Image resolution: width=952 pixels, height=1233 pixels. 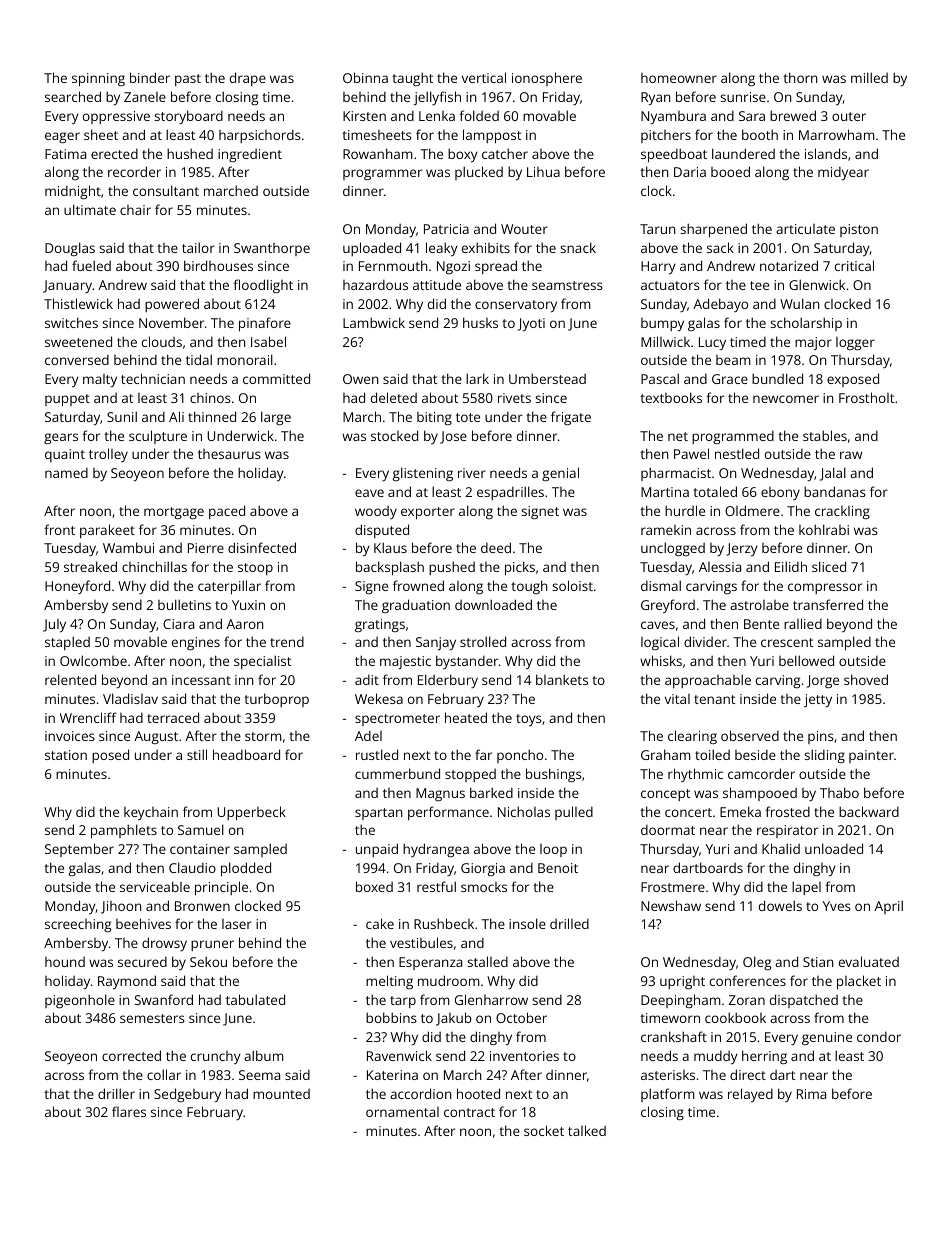 I want to click on semesters, so click(x=152, y=1018).
